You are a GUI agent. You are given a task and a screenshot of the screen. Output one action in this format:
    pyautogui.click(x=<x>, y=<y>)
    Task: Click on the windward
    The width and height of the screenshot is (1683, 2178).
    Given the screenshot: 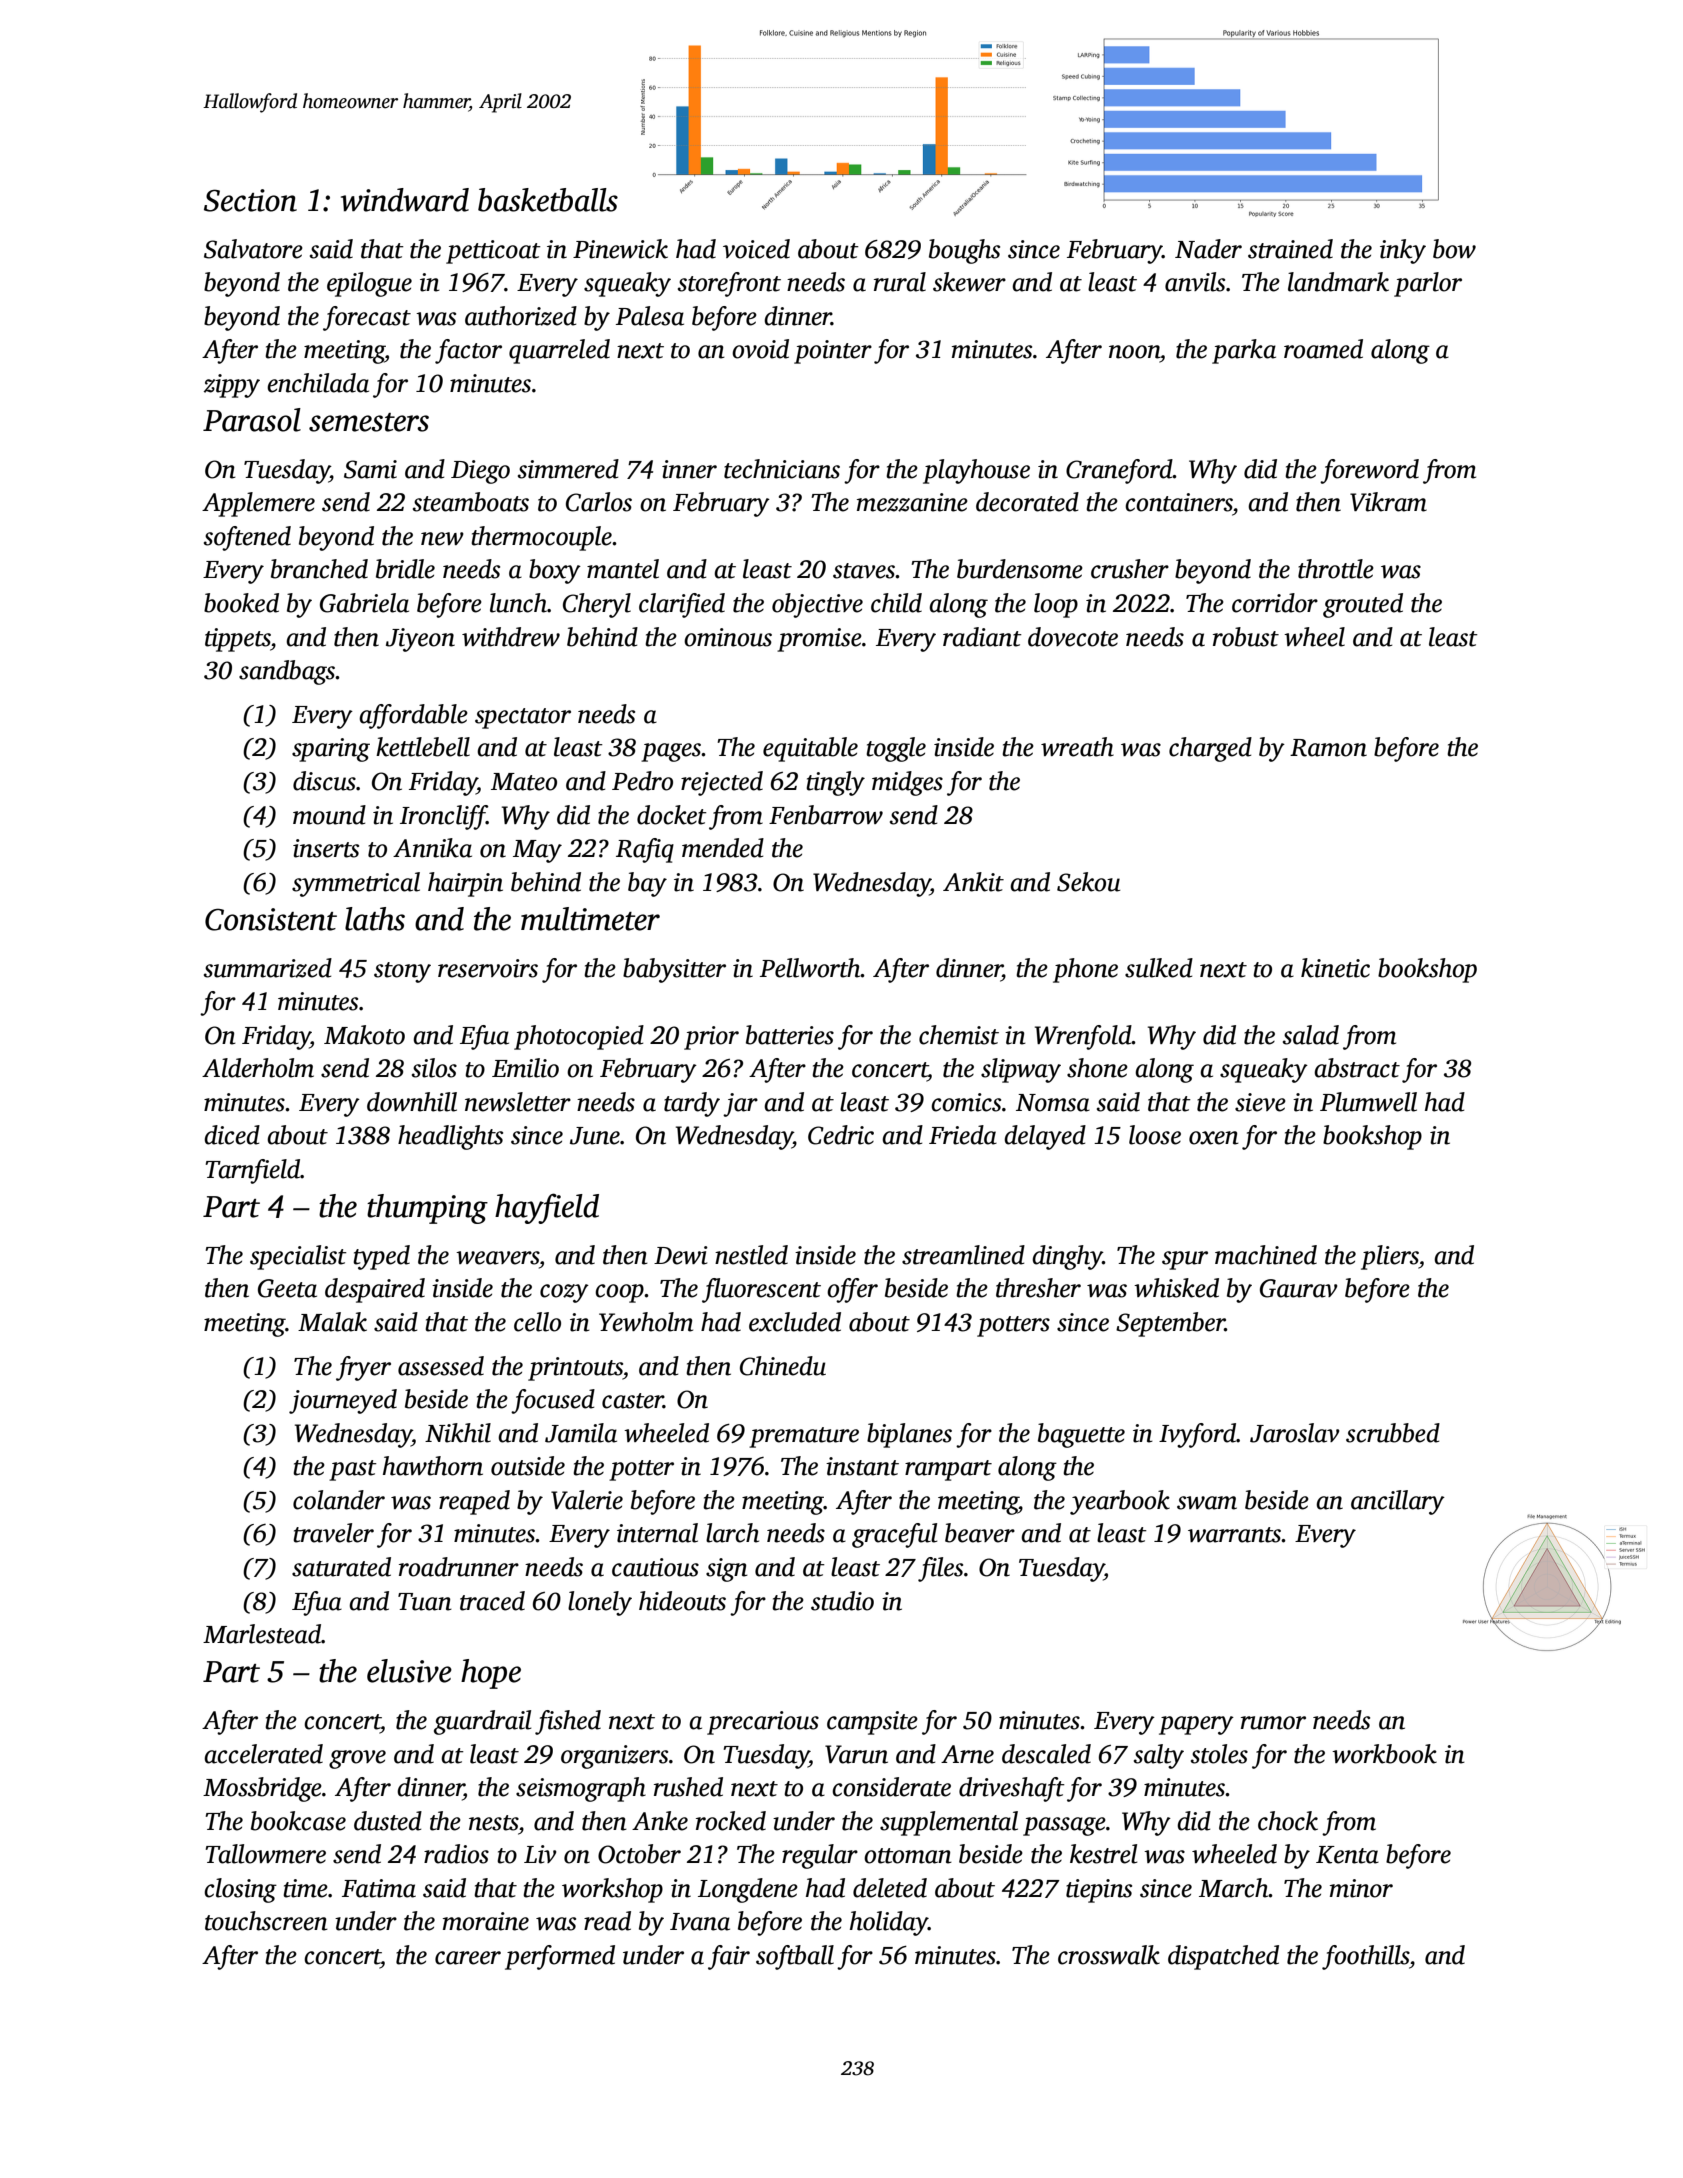 What is the action you would take?
    pyautogui.click(x=405, y=200)
